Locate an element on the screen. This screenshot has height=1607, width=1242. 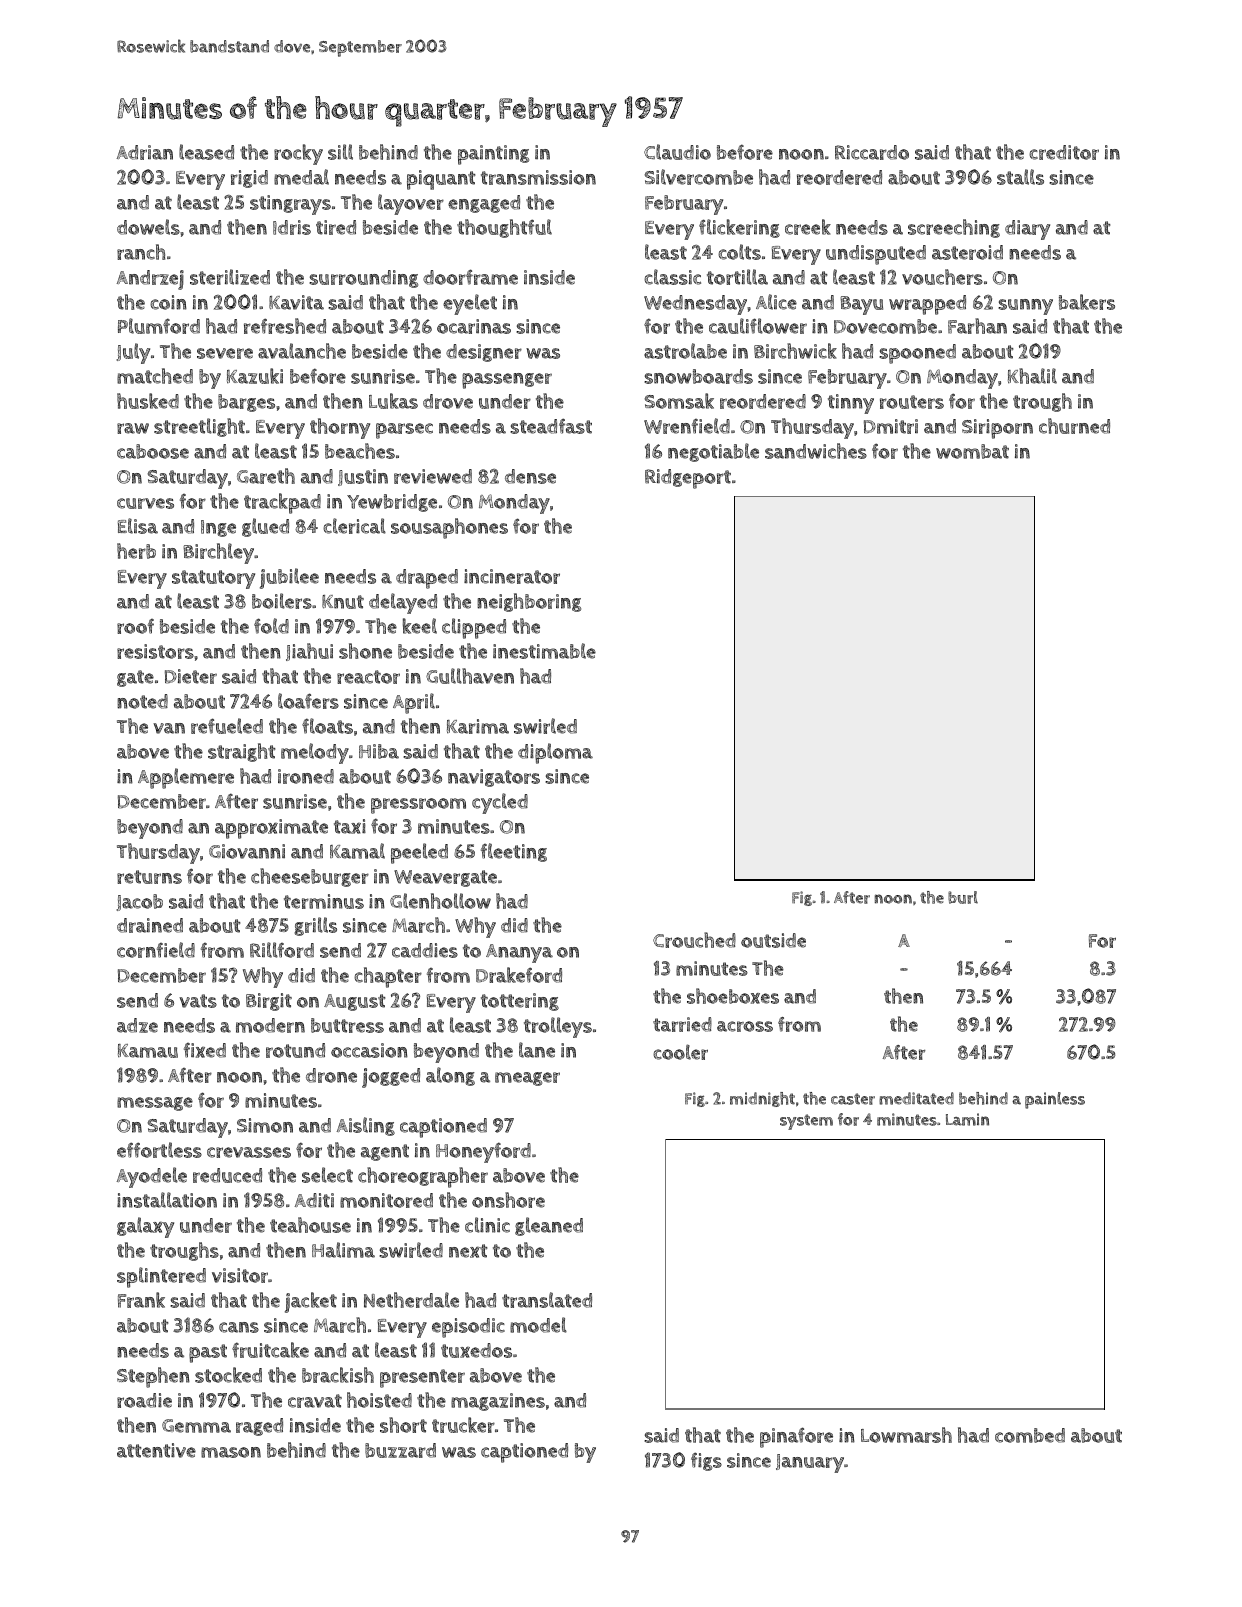
pinafore is located at coordinates (796, 1437).
